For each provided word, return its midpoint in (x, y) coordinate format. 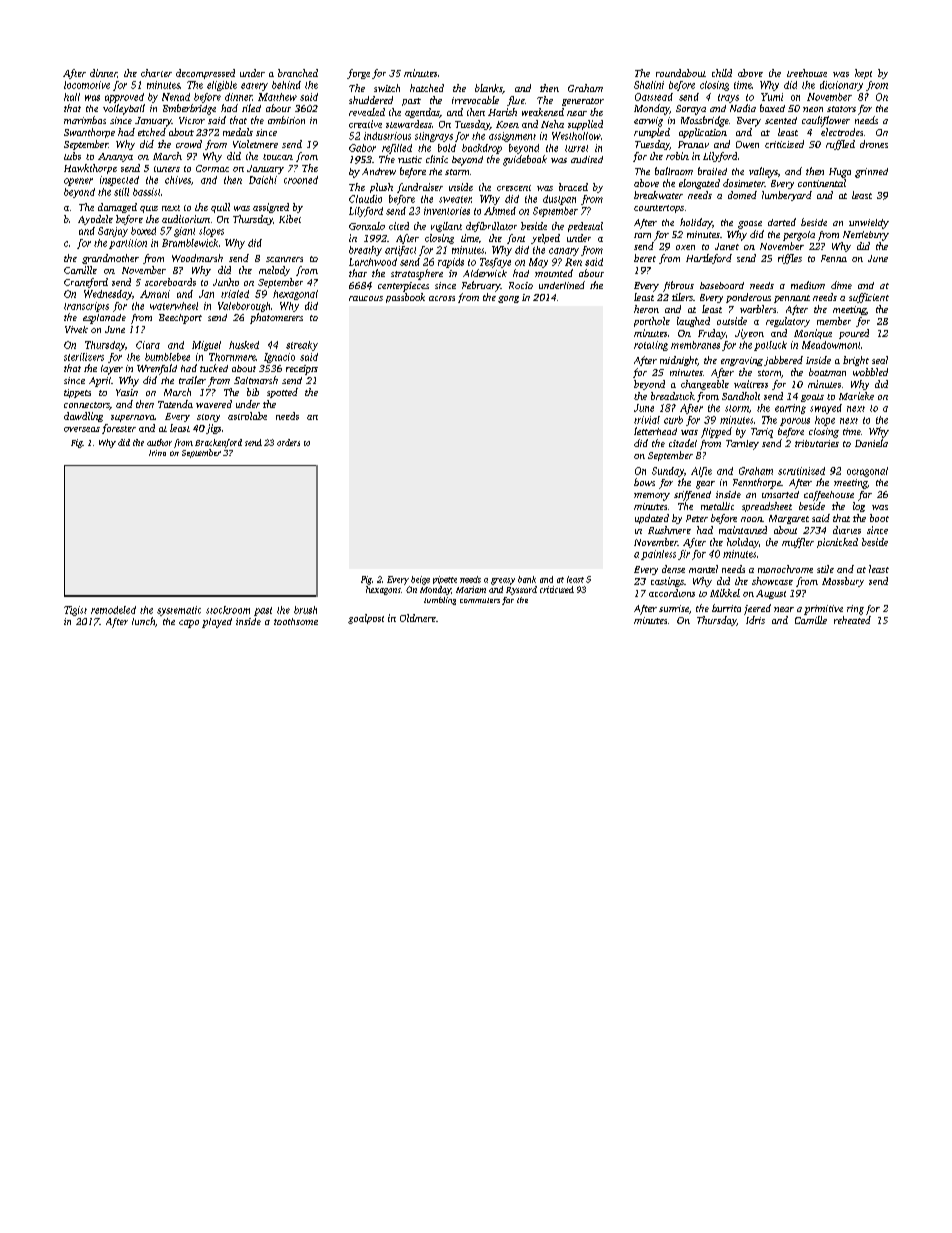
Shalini (649, 85)
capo (189, 624)
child (722, 73)
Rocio (521, 285)
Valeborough (244, 307)
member (834, 321)
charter (156, 73)
